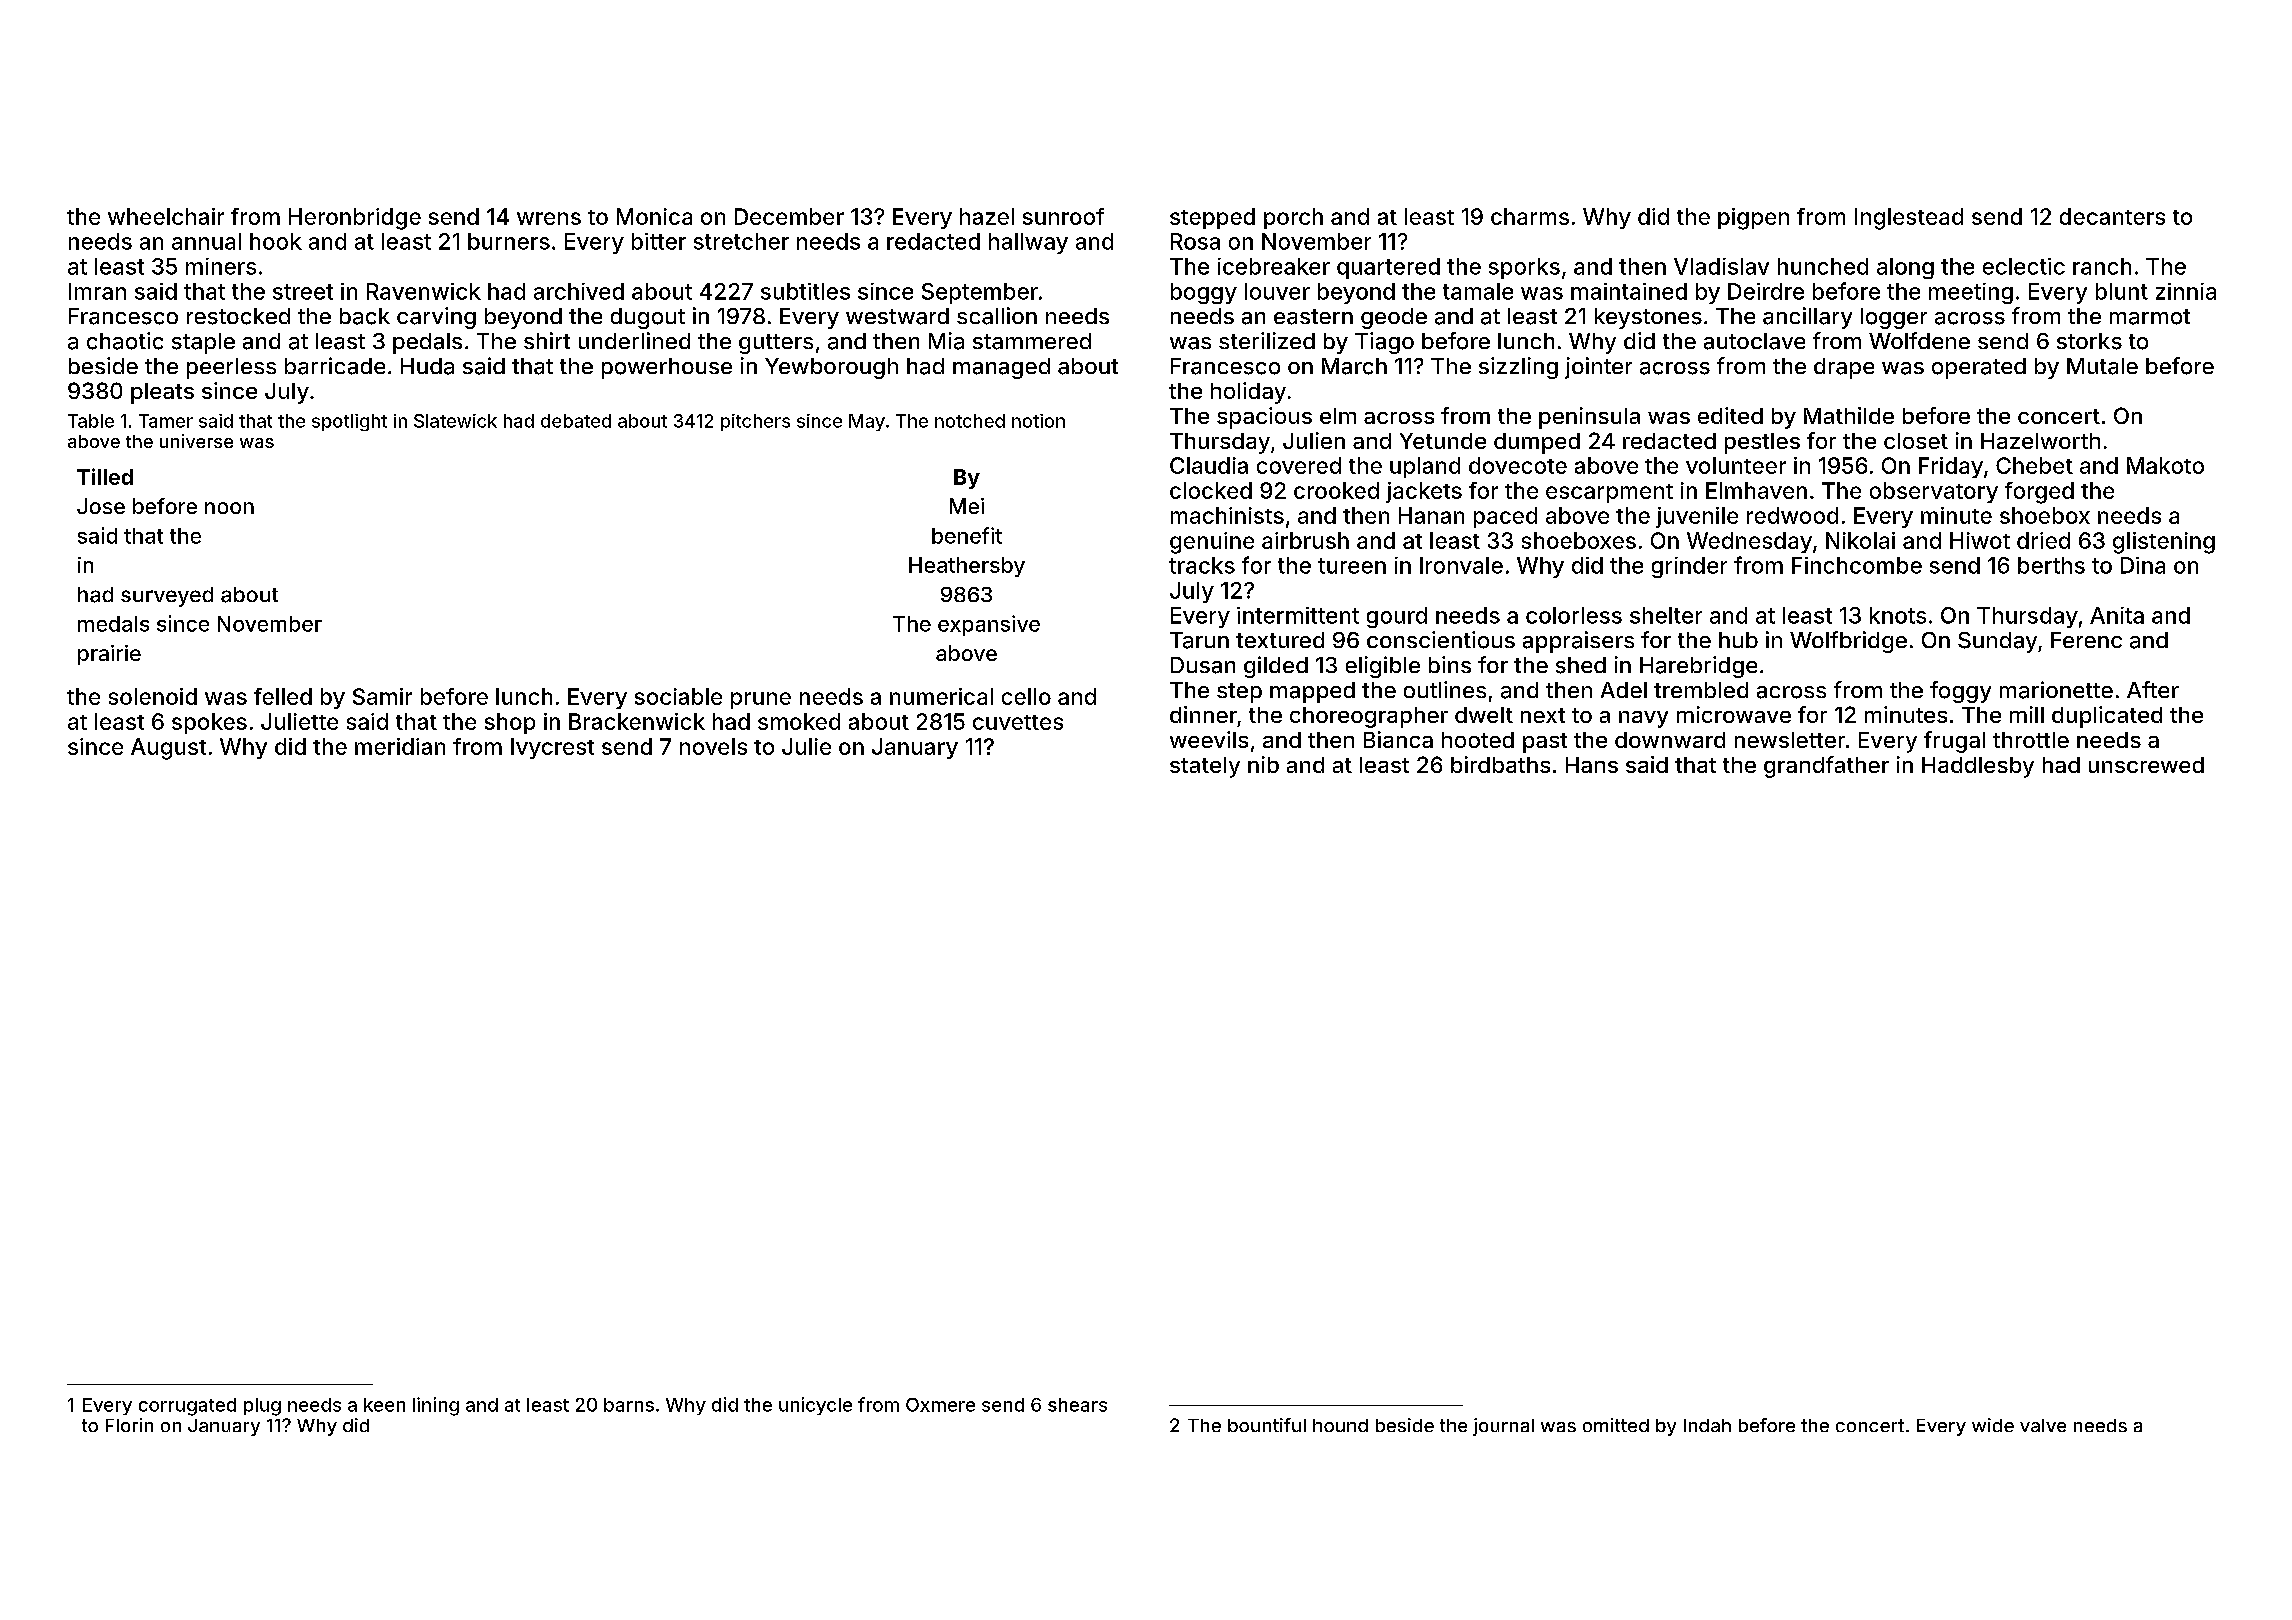 The image size is (2292, 1620). Describe the element at coordinates (2146, 765) in the image. I see `unscrewed` at that location.
